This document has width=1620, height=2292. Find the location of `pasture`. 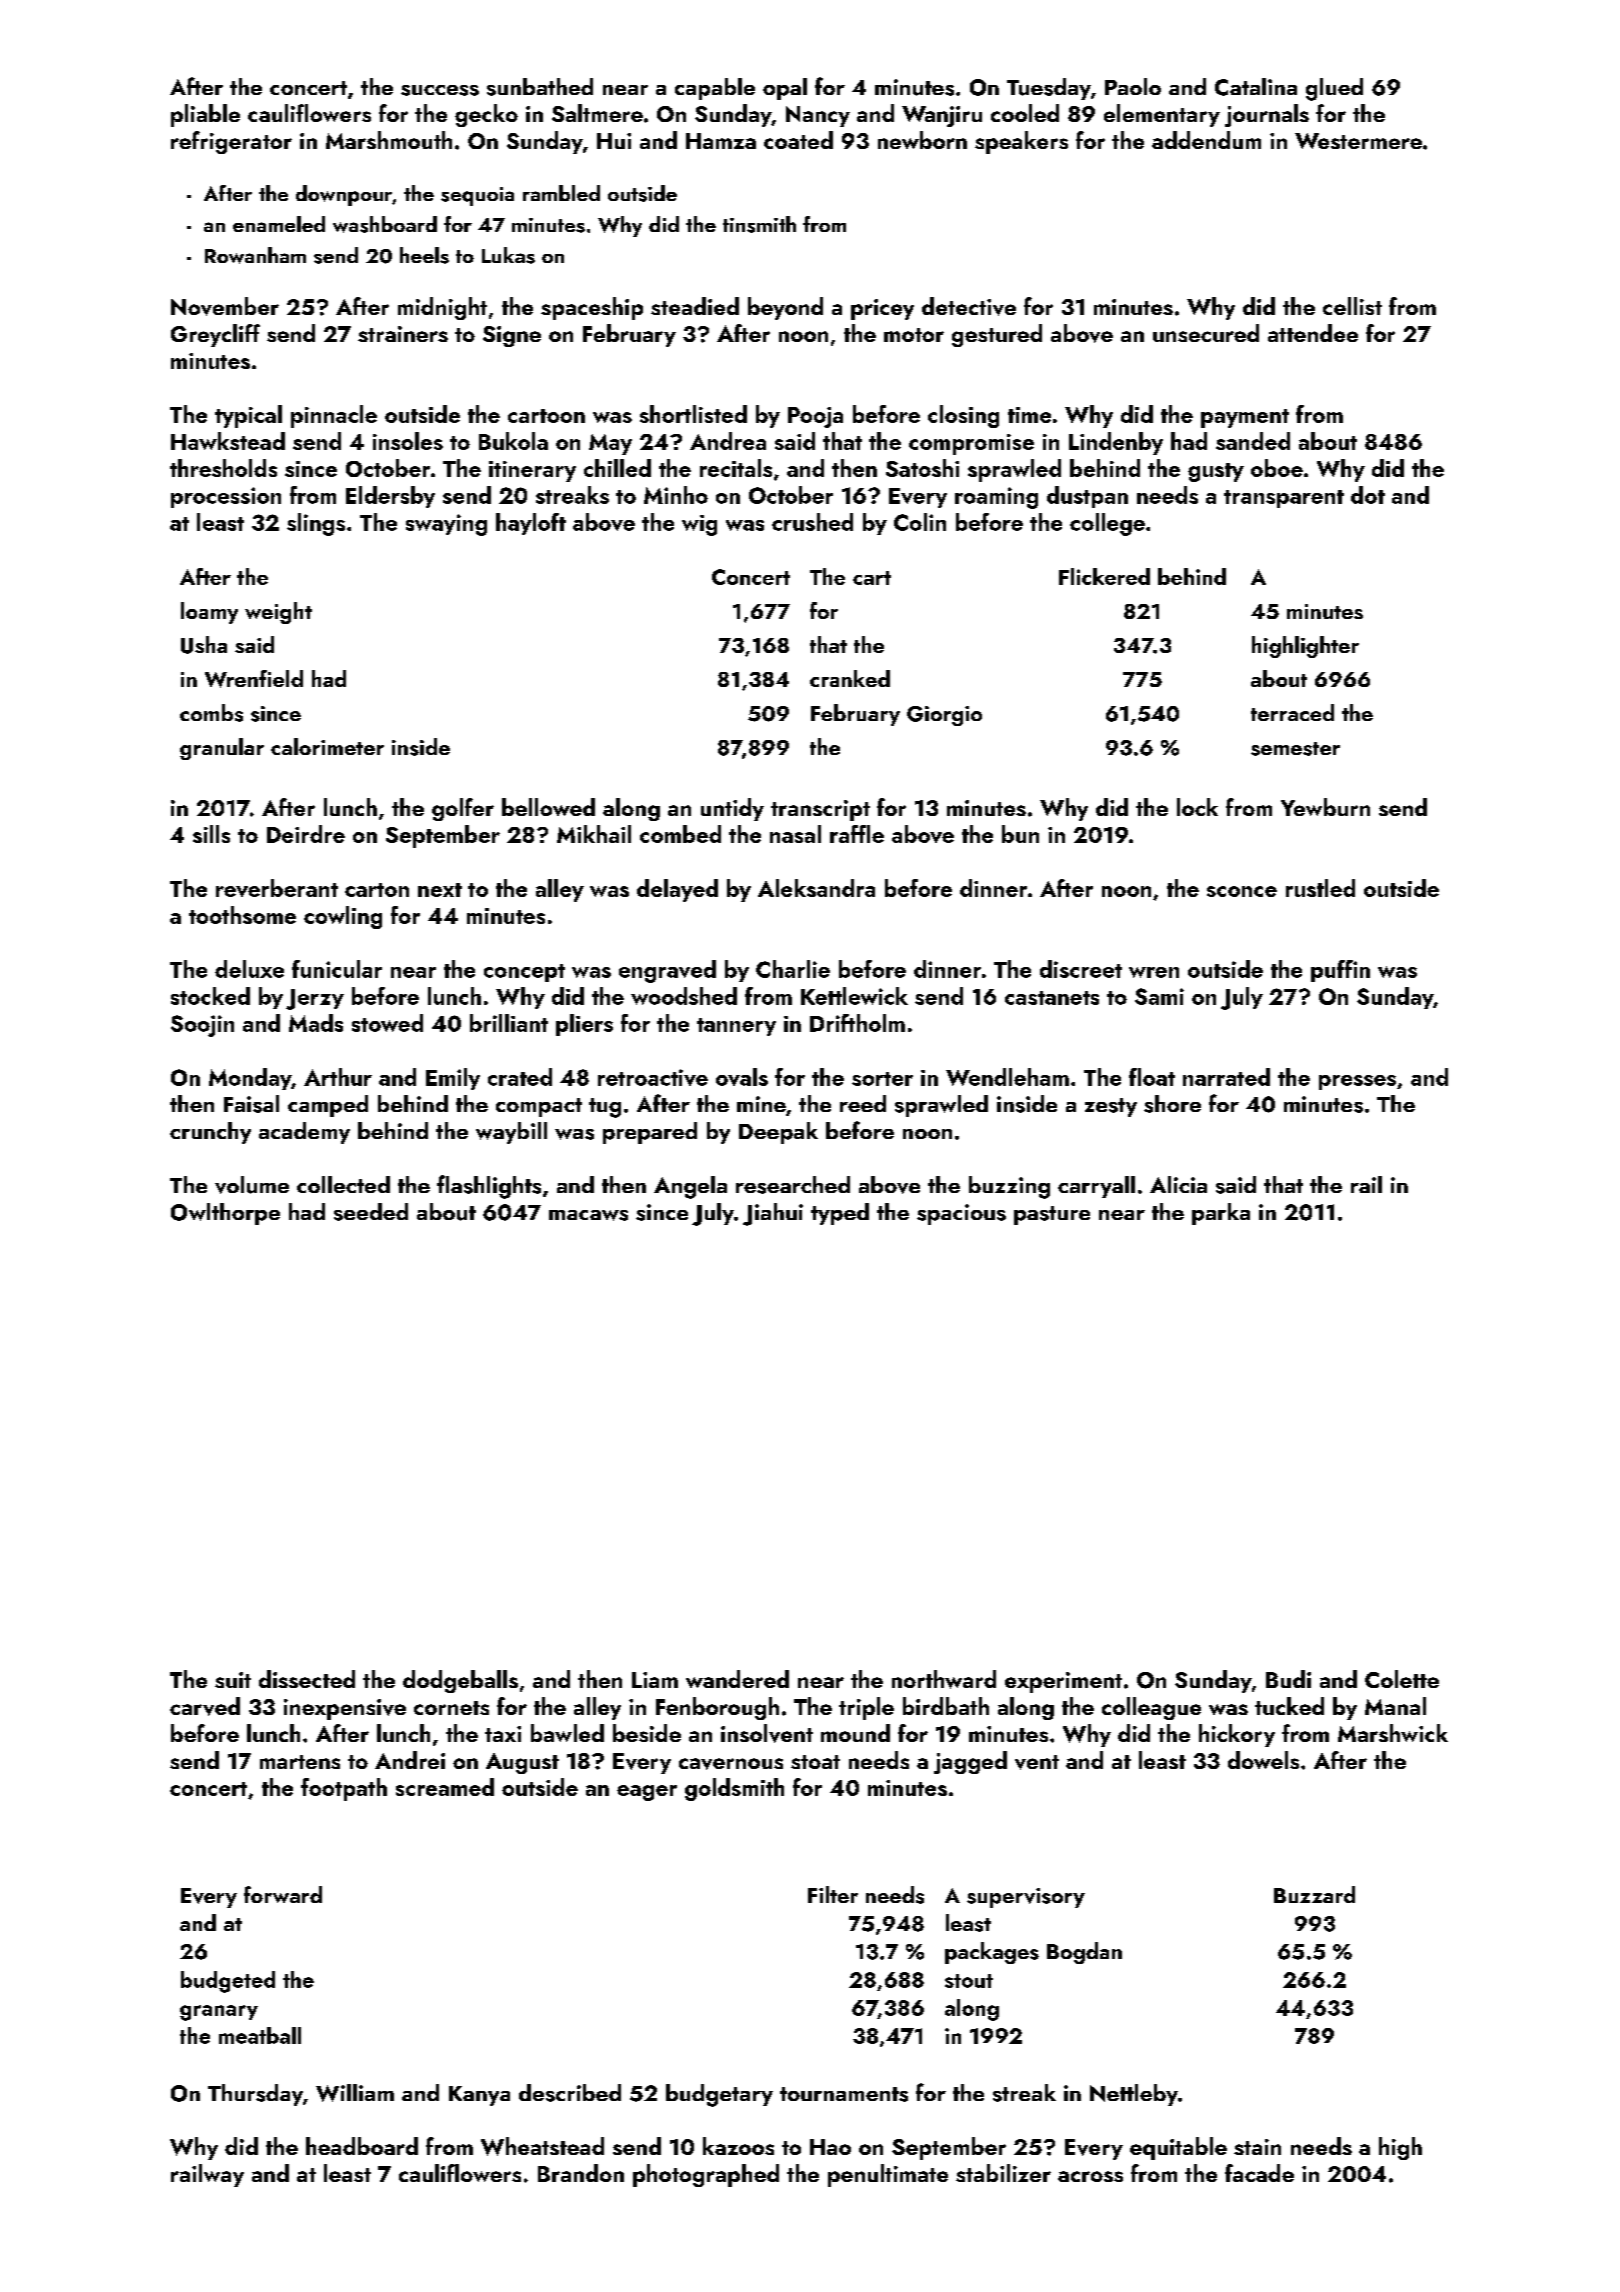

pasture is located at coordinates (1052, 1215).
